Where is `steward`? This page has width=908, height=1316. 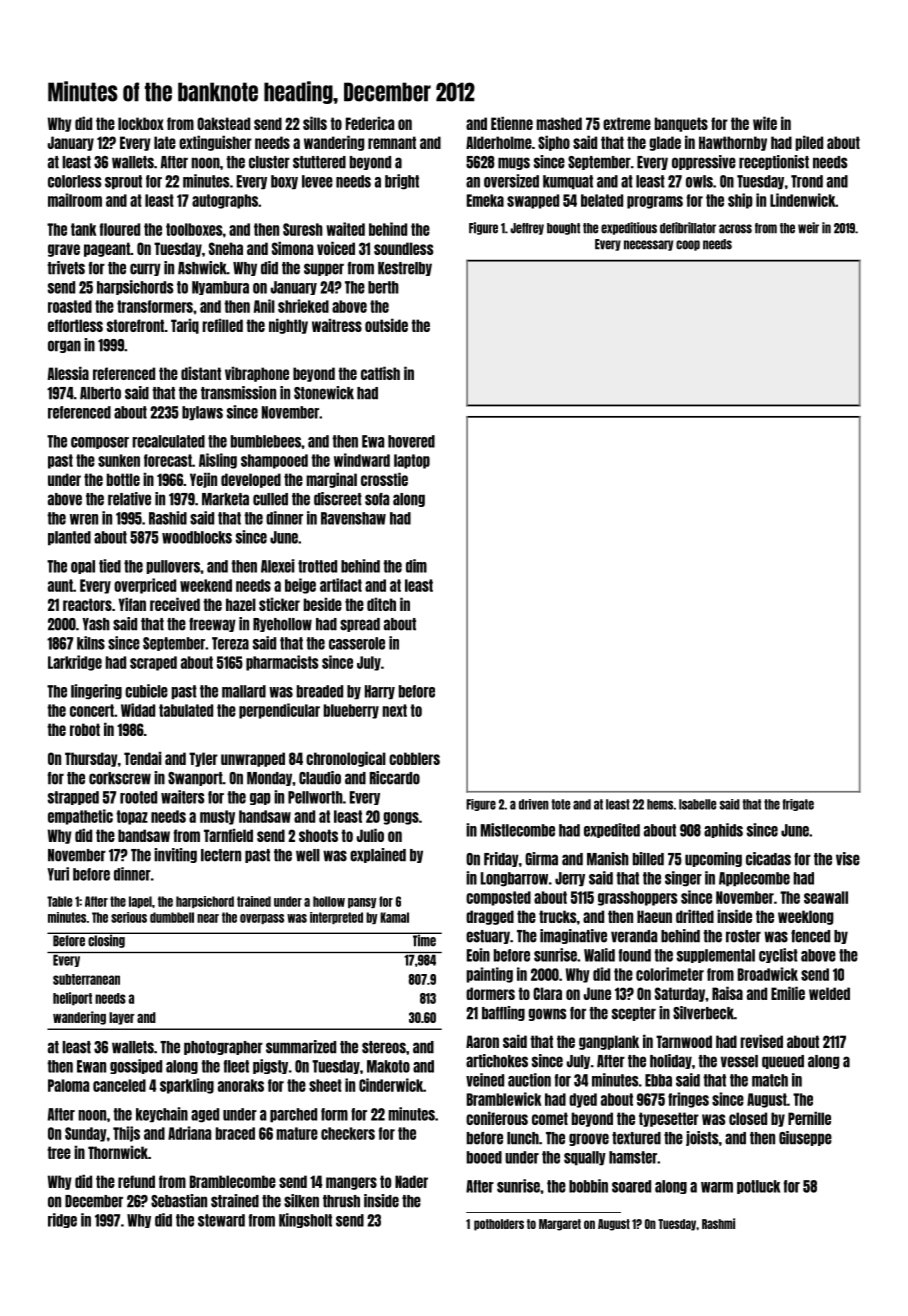 steward is located at coordinates (221, 1220).
